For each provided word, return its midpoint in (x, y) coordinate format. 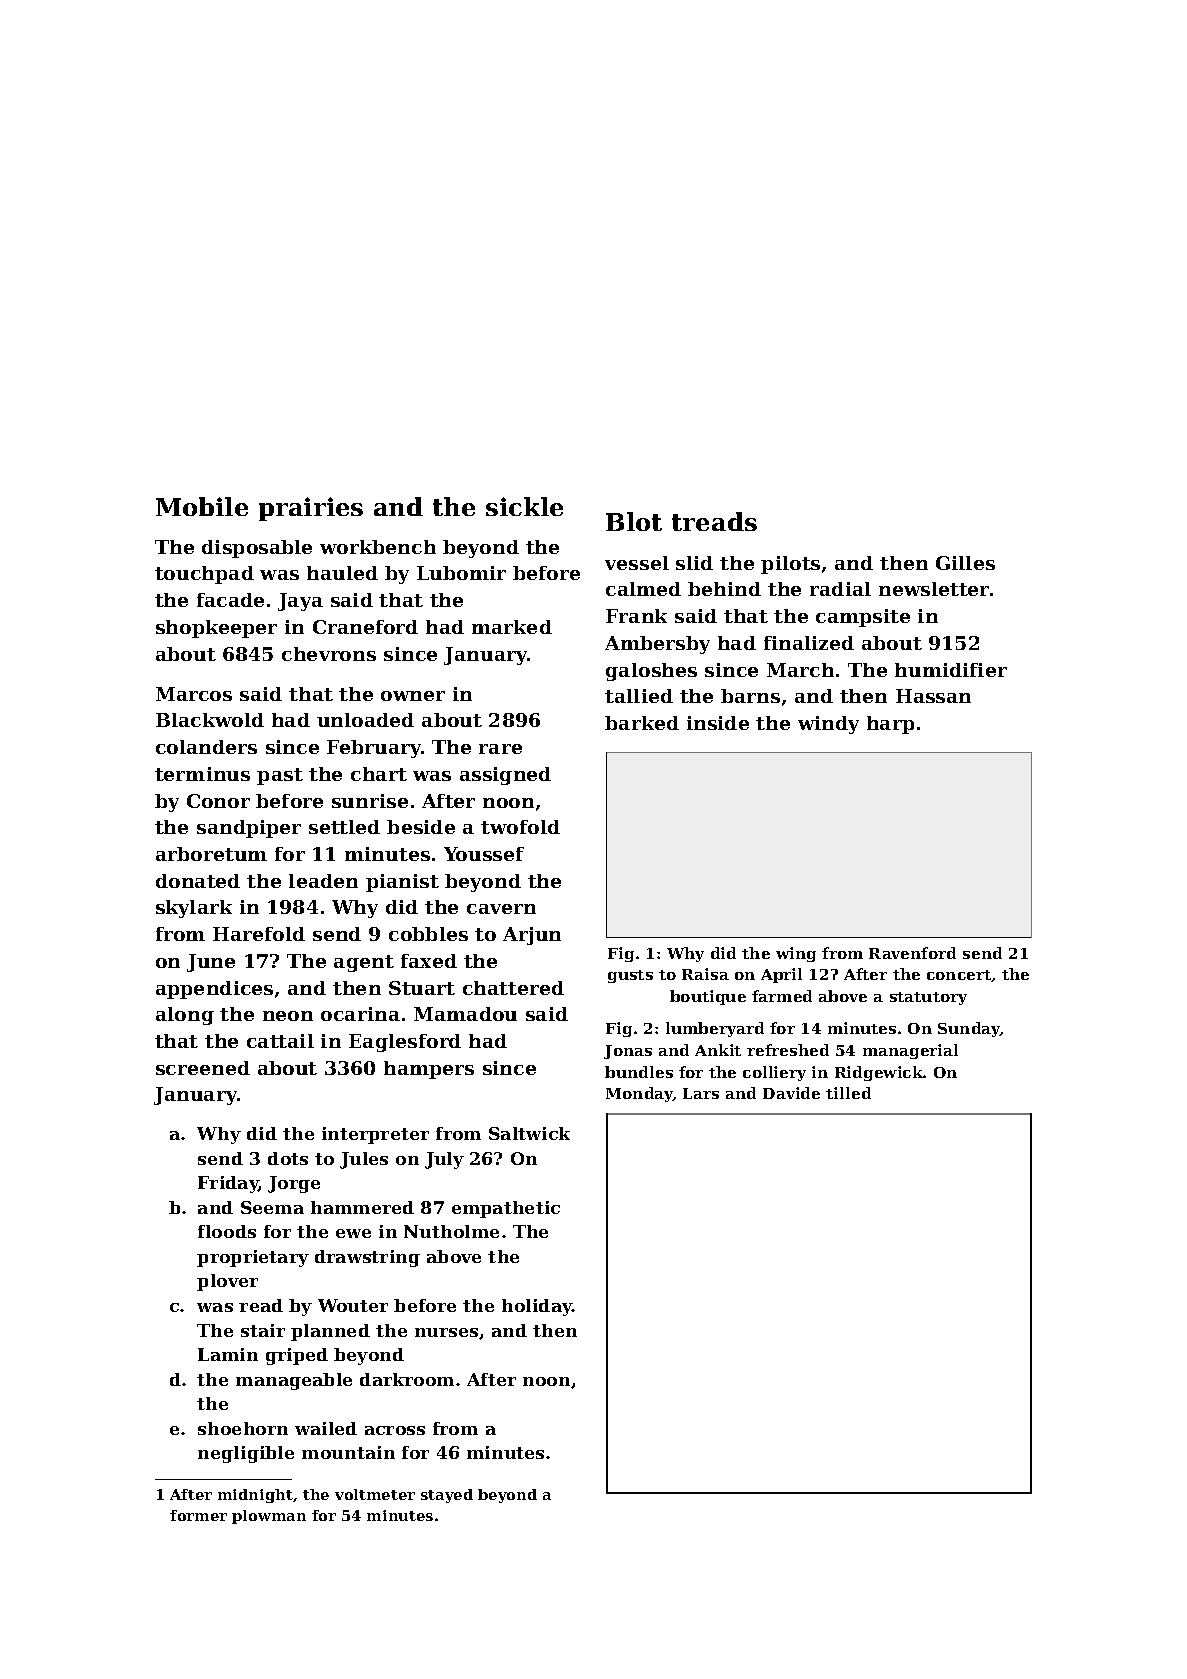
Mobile (202, 506)
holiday (537, 1307)
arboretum (211, 854)
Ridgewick (879, 1073)
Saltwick (529, 1133)
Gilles (965, 563)
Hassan (933, 696)
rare (500, 749)
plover (227, 1282)
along (185, 1016)
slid (694, 563)
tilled (848, 1093)
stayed (447, 1496)
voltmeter (375, 1494)
